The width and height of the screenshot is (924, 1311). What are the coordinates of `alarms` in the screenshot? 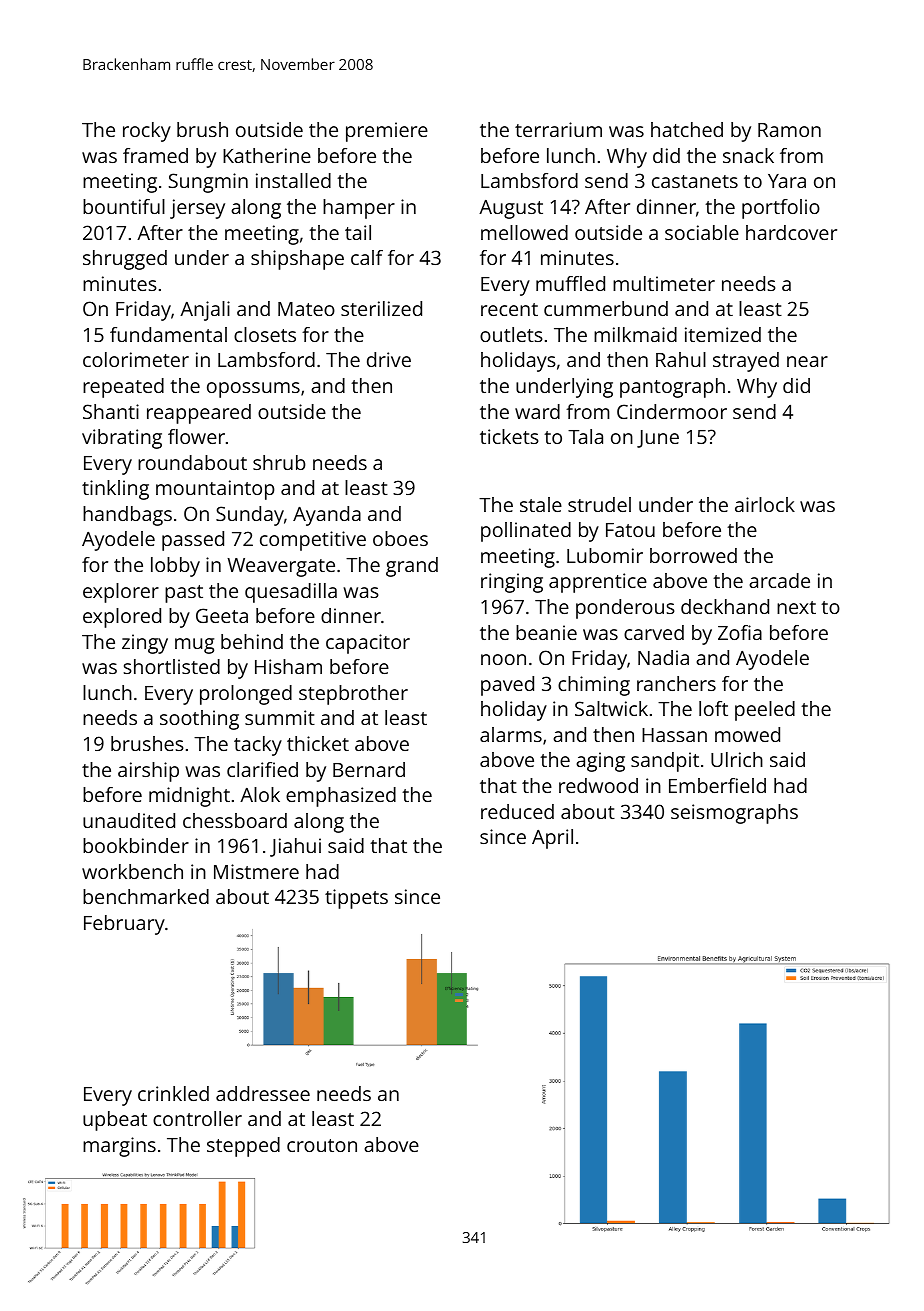 It's located at (511, 734).
